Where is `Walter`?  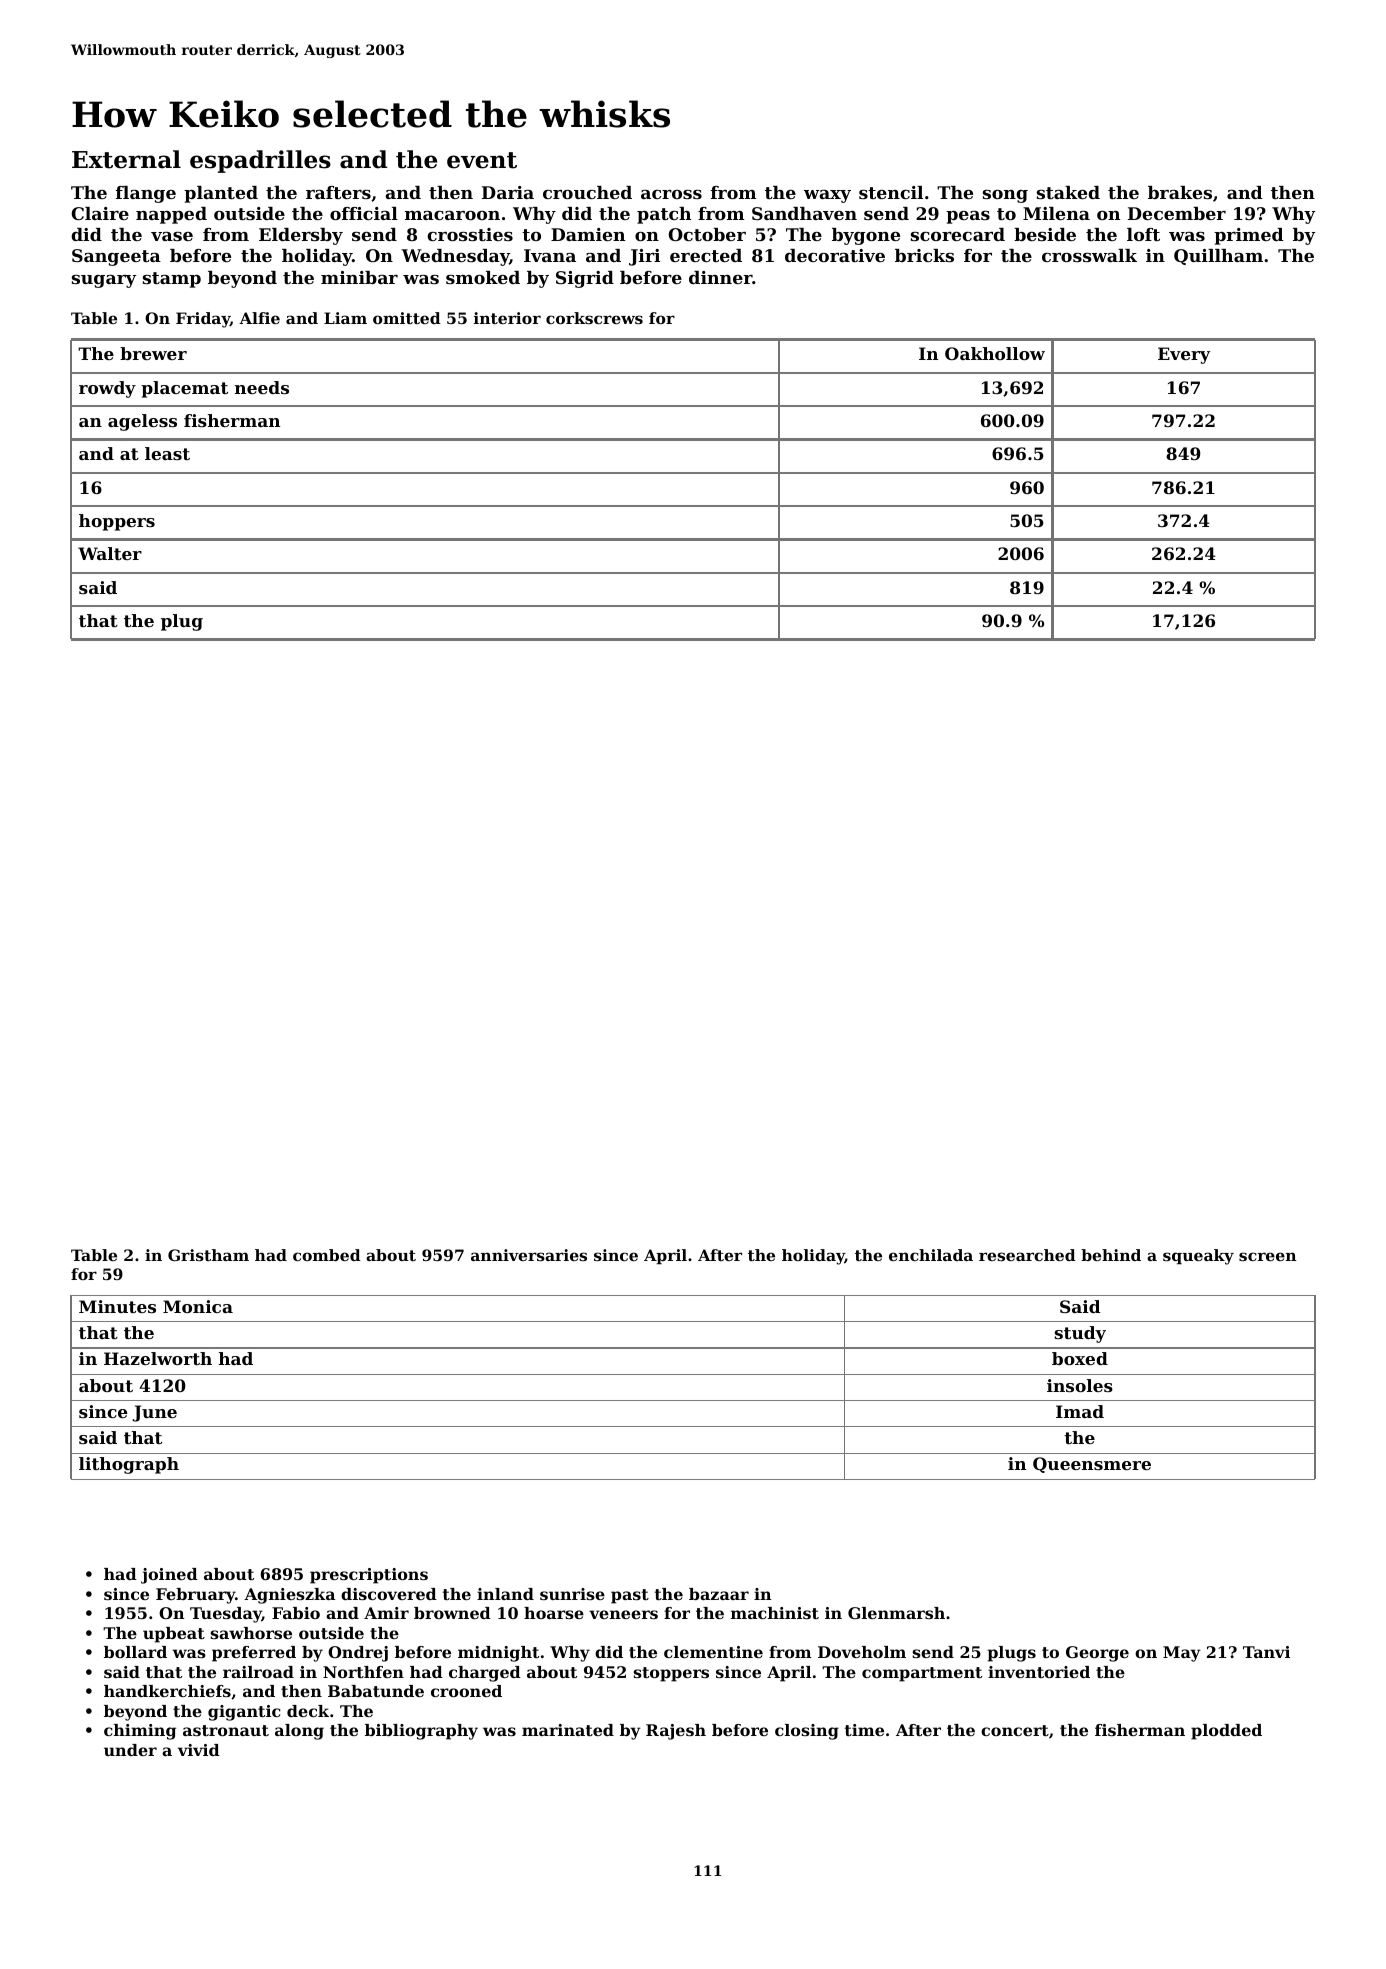
Walter is located at coordinates (110, 553).
